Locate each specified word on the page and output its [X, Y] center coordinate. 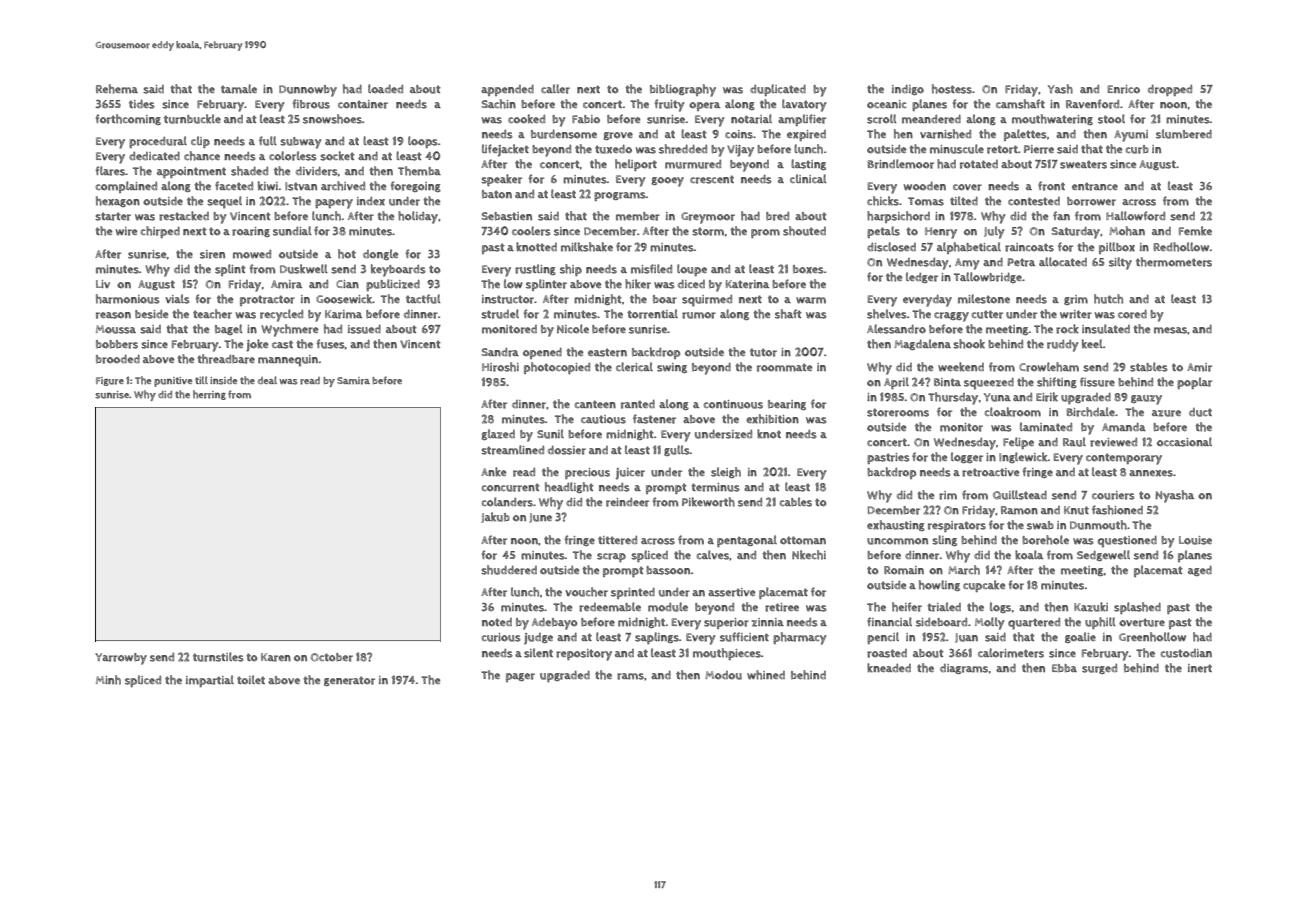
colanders [507, 502]
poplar [1194, 383]
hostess [952, 89]
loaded [385, 89]
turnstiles [218, 657]
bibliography [683, 90]
